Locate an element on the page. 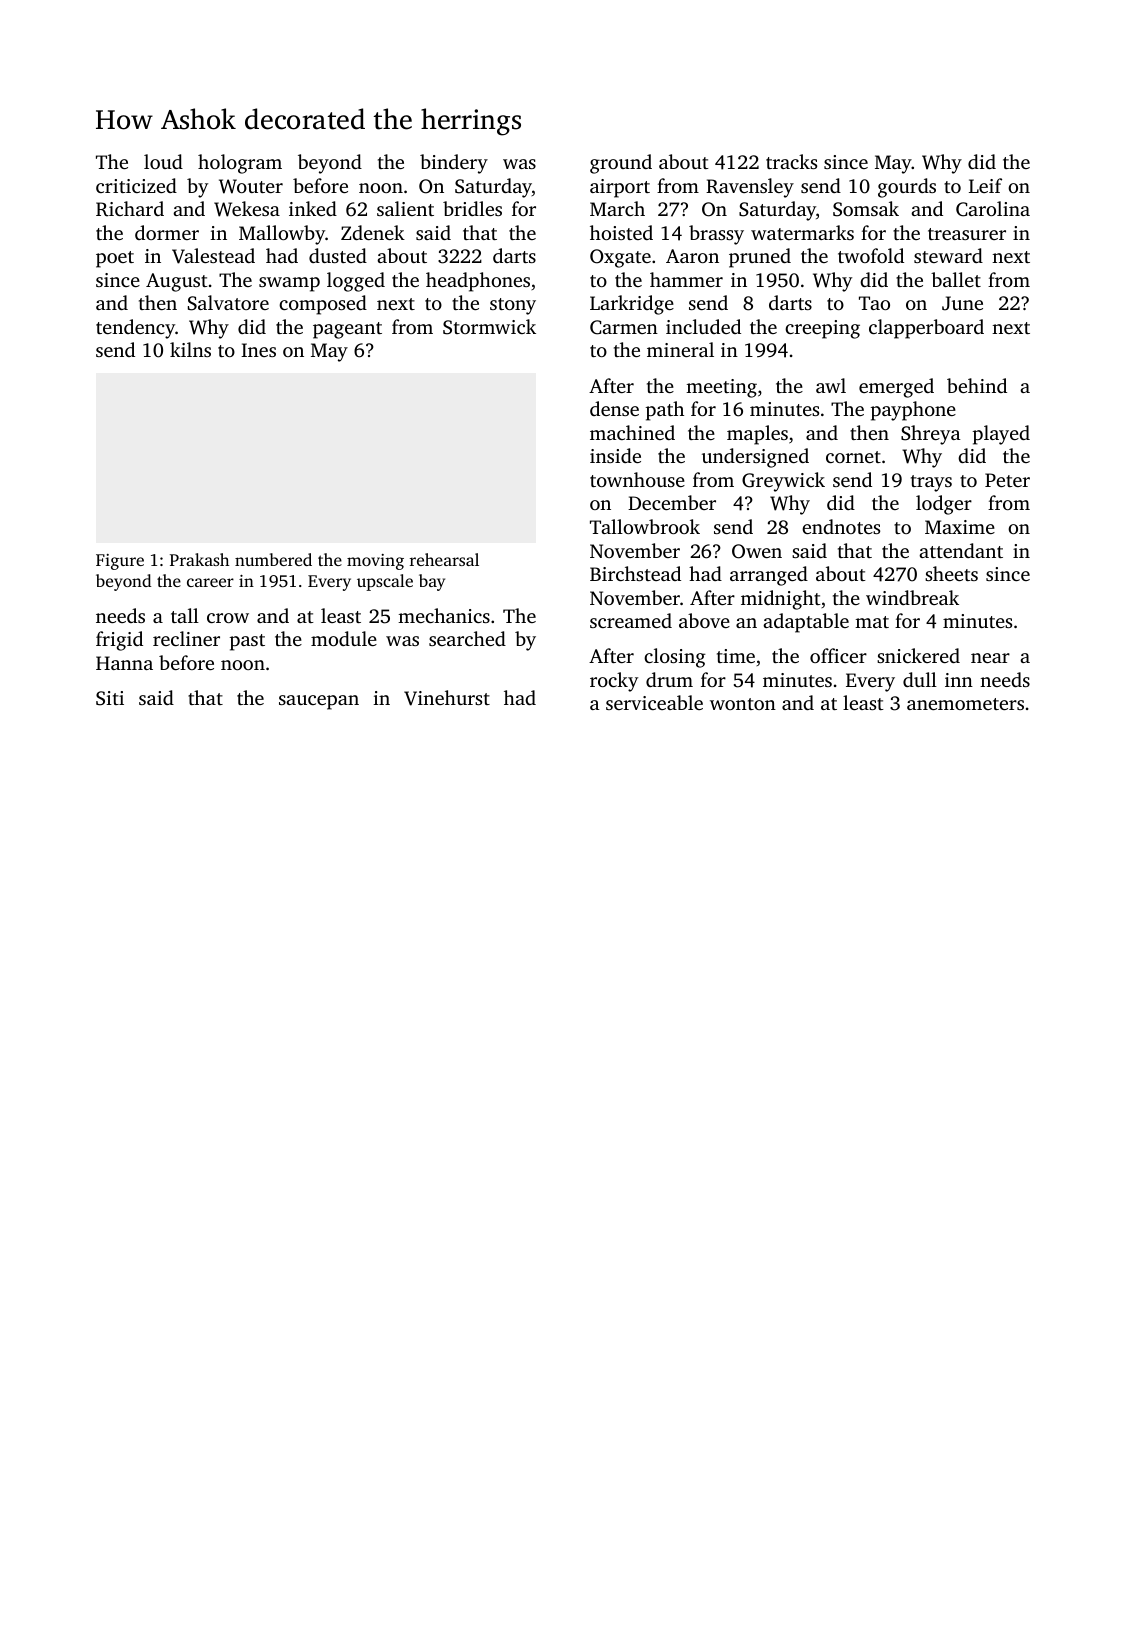 Image resolution: width=1126 pixels, height=1630 pixels. numbered is located at coordinates (273, 559).
